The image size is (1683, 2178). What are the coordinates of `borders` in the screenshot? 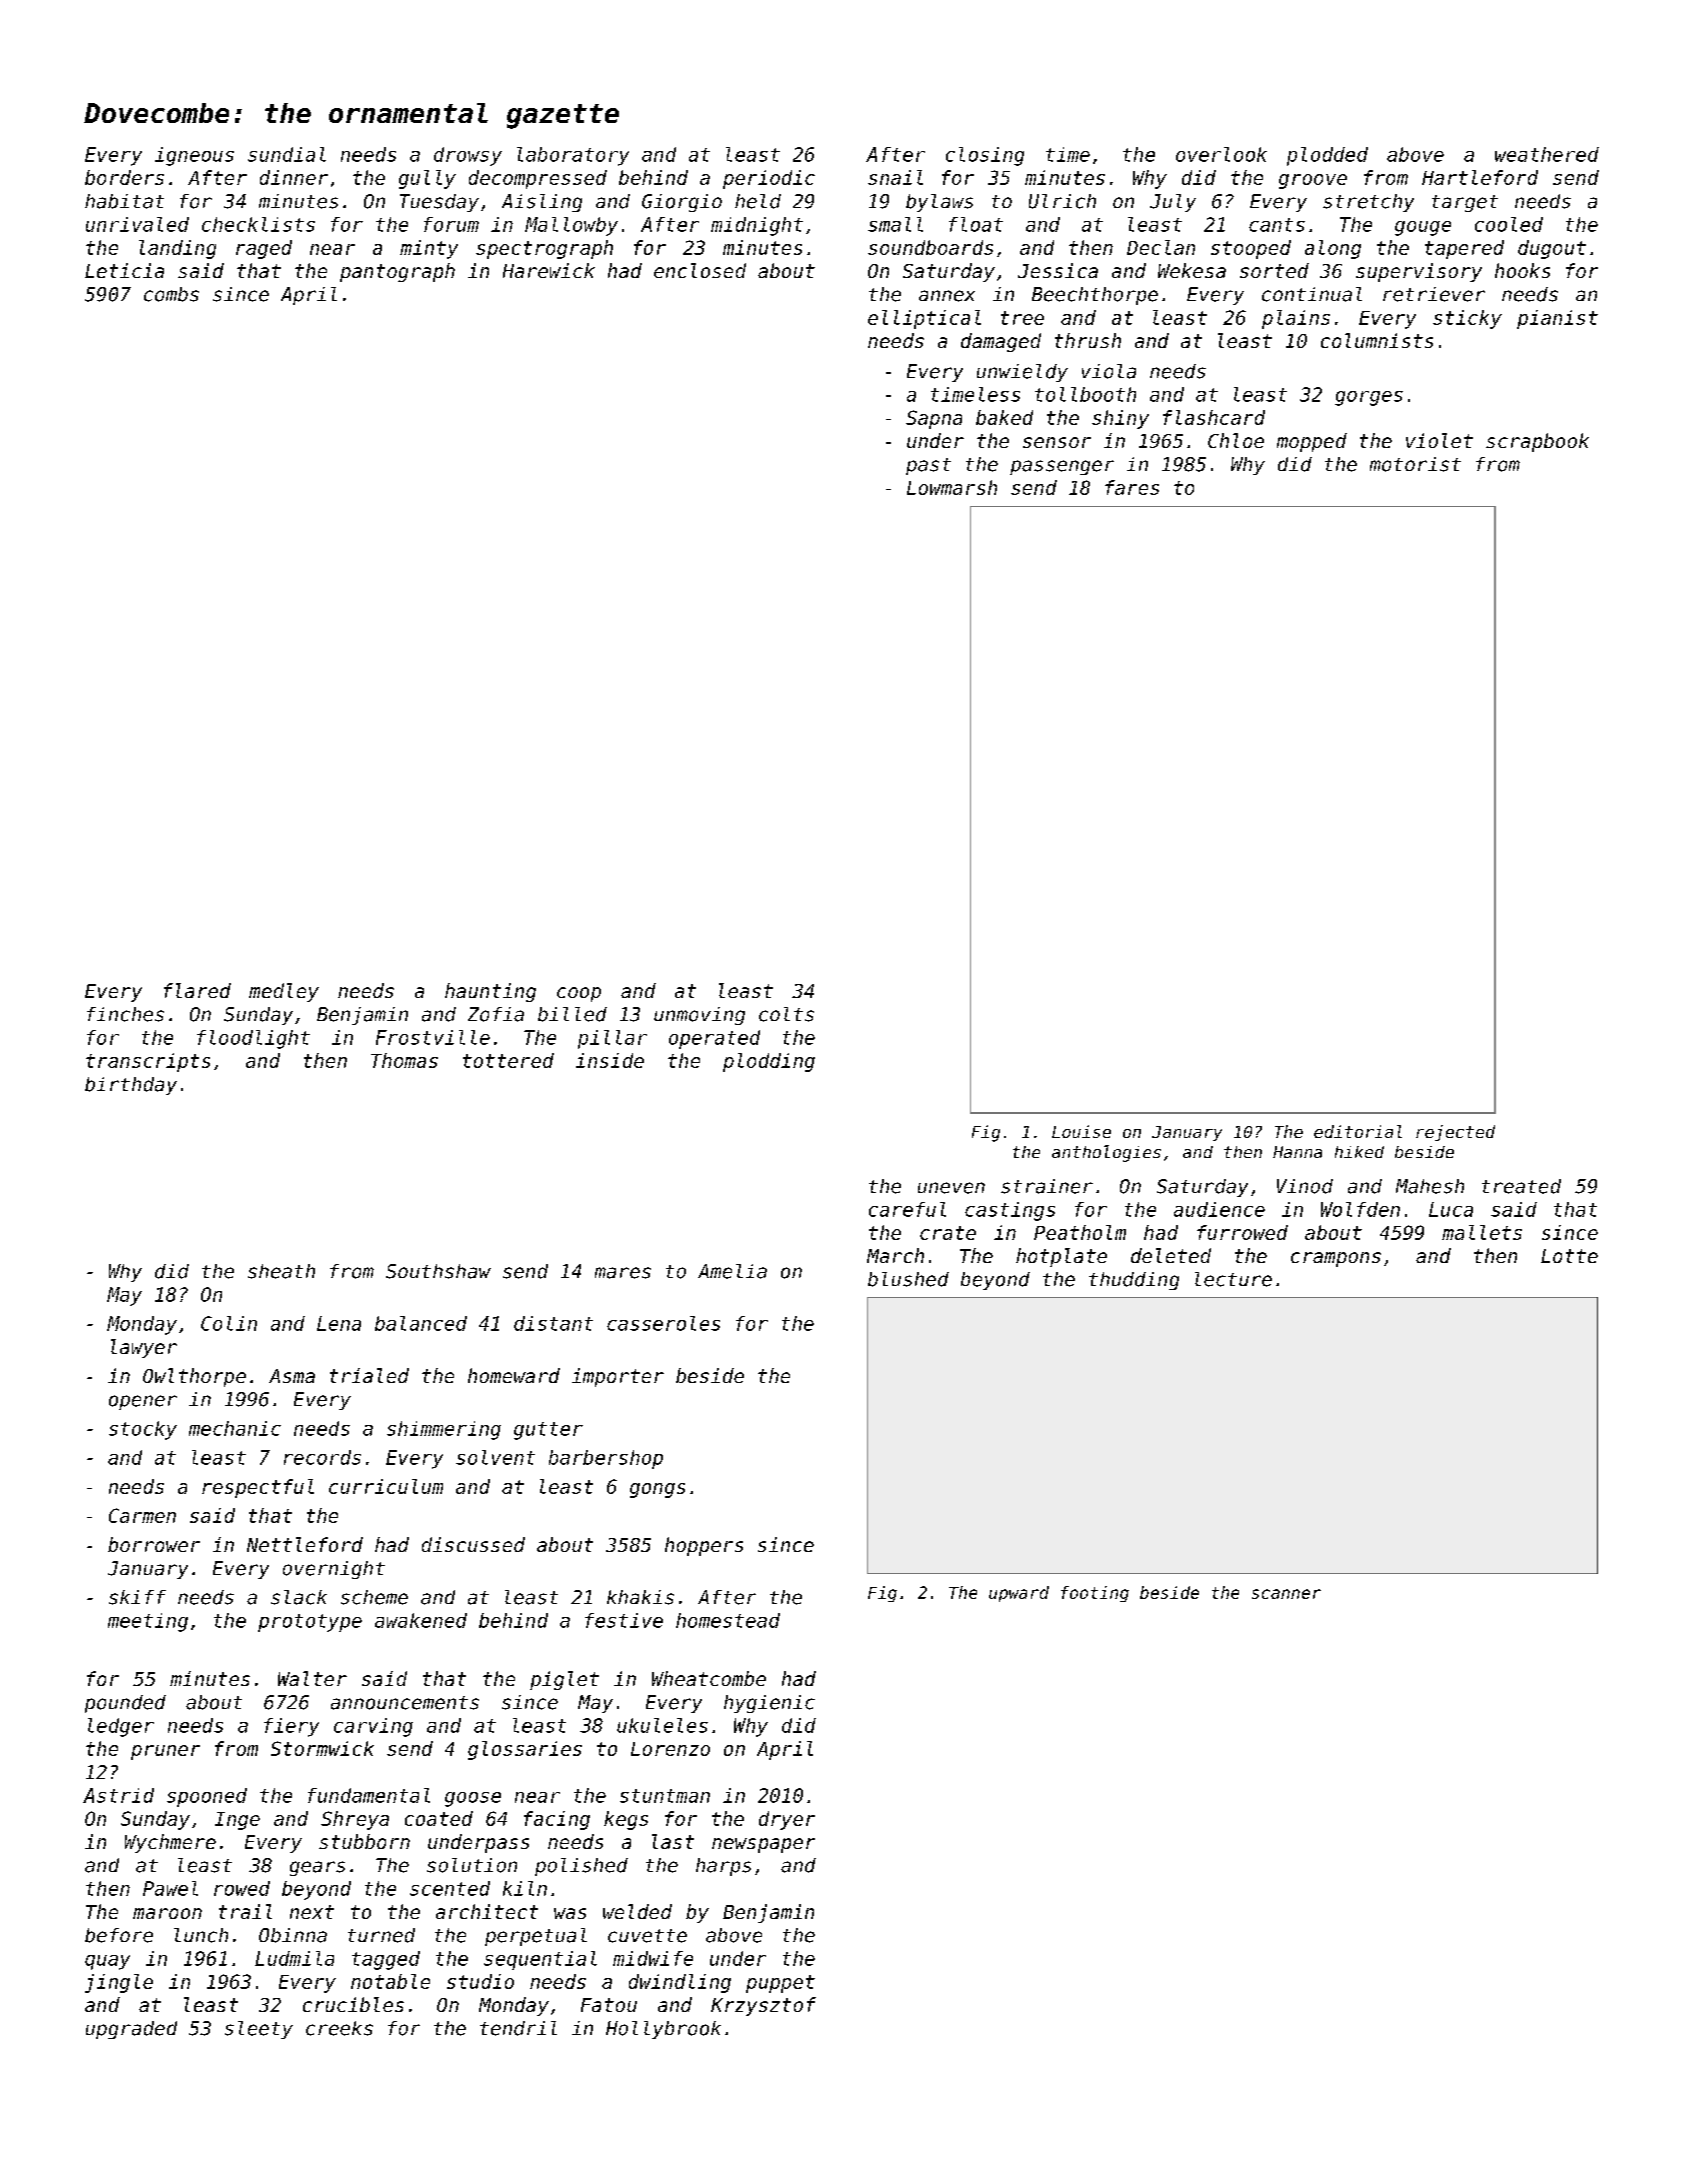 It's located at (124, 177).
